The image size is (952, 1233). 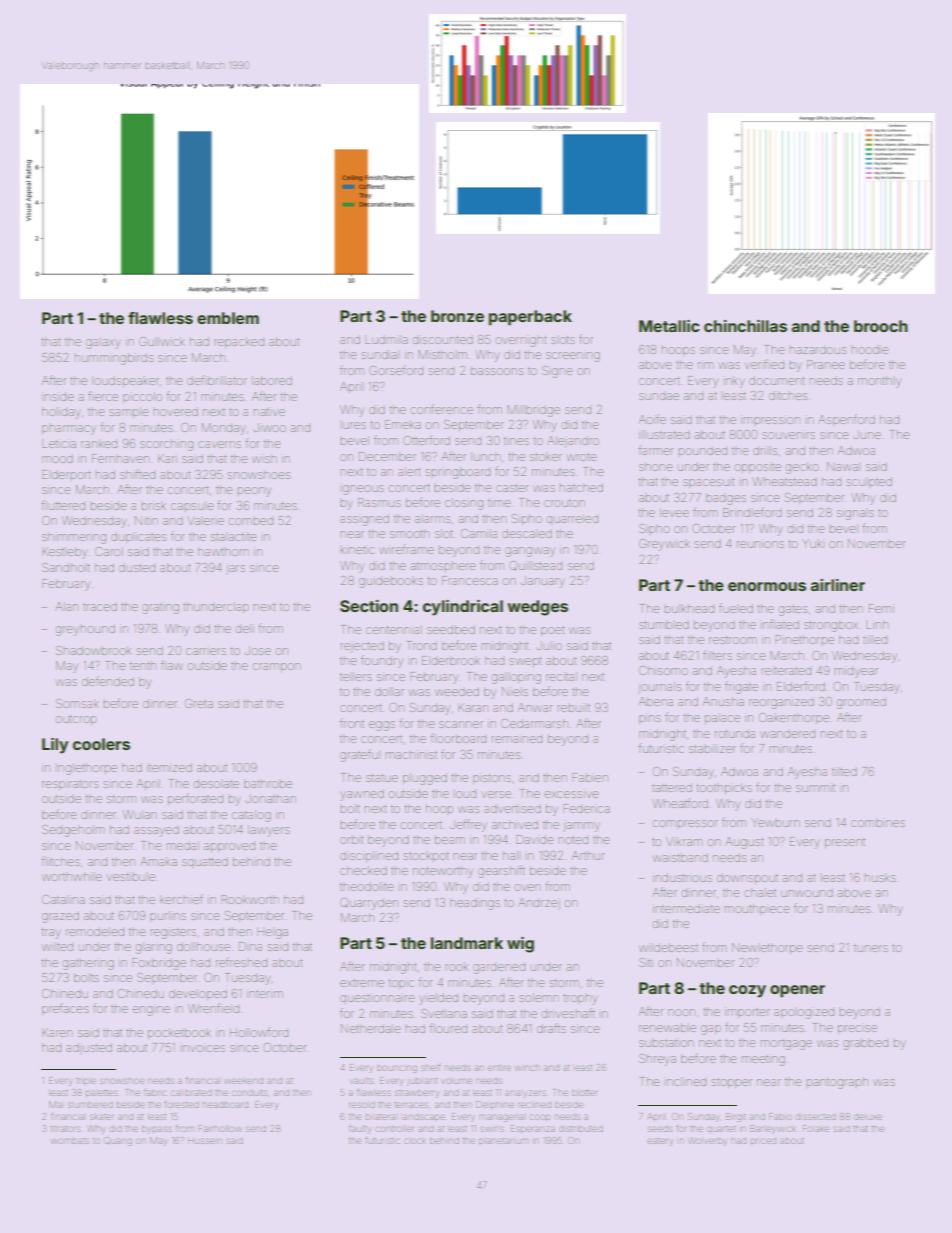 I want to click on eggs, so click(x=382, y=726).
